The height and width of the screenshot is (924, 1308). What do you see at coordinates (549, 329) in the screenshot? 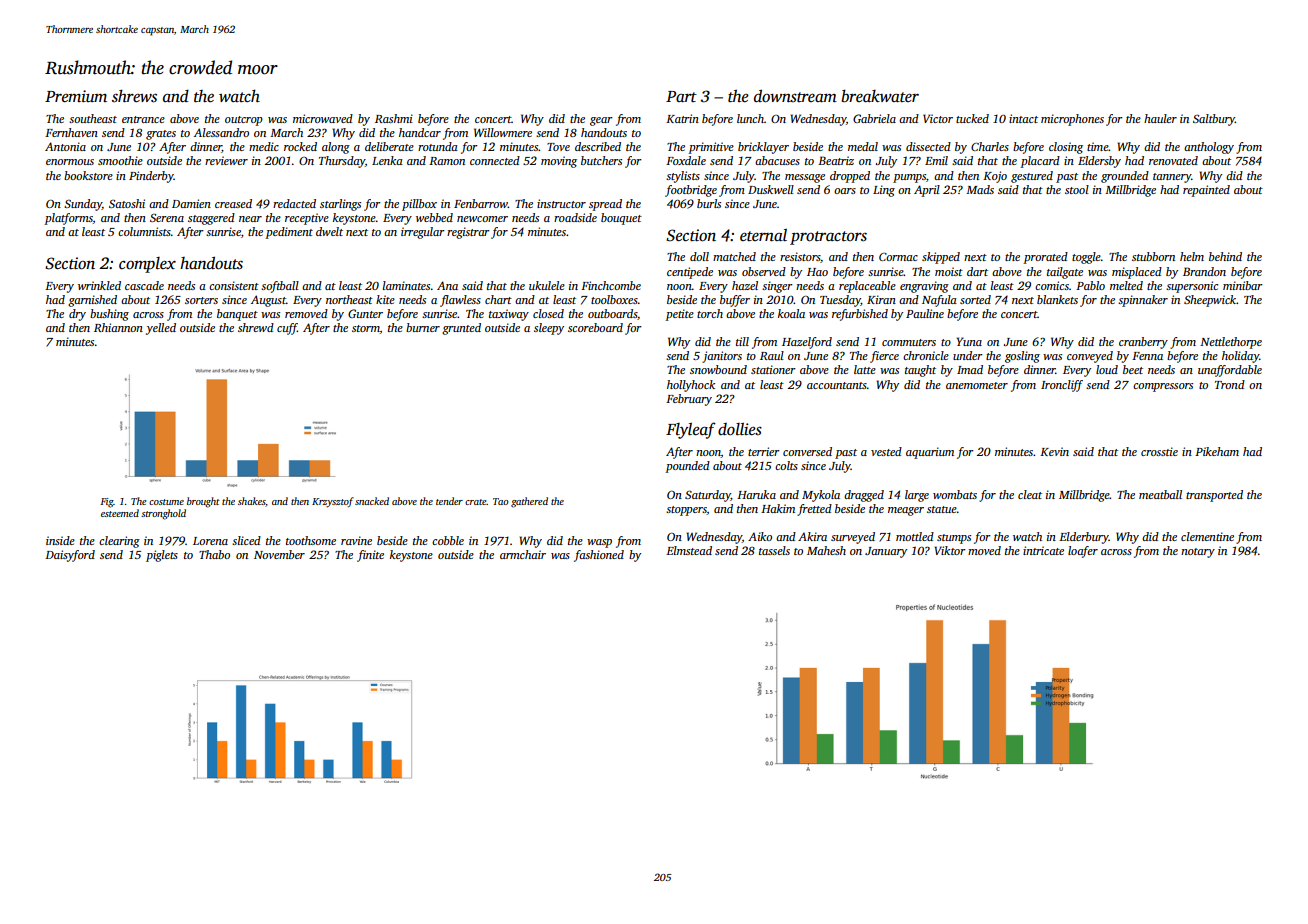
I see `sleepy` at bounding box center [549, 329].
